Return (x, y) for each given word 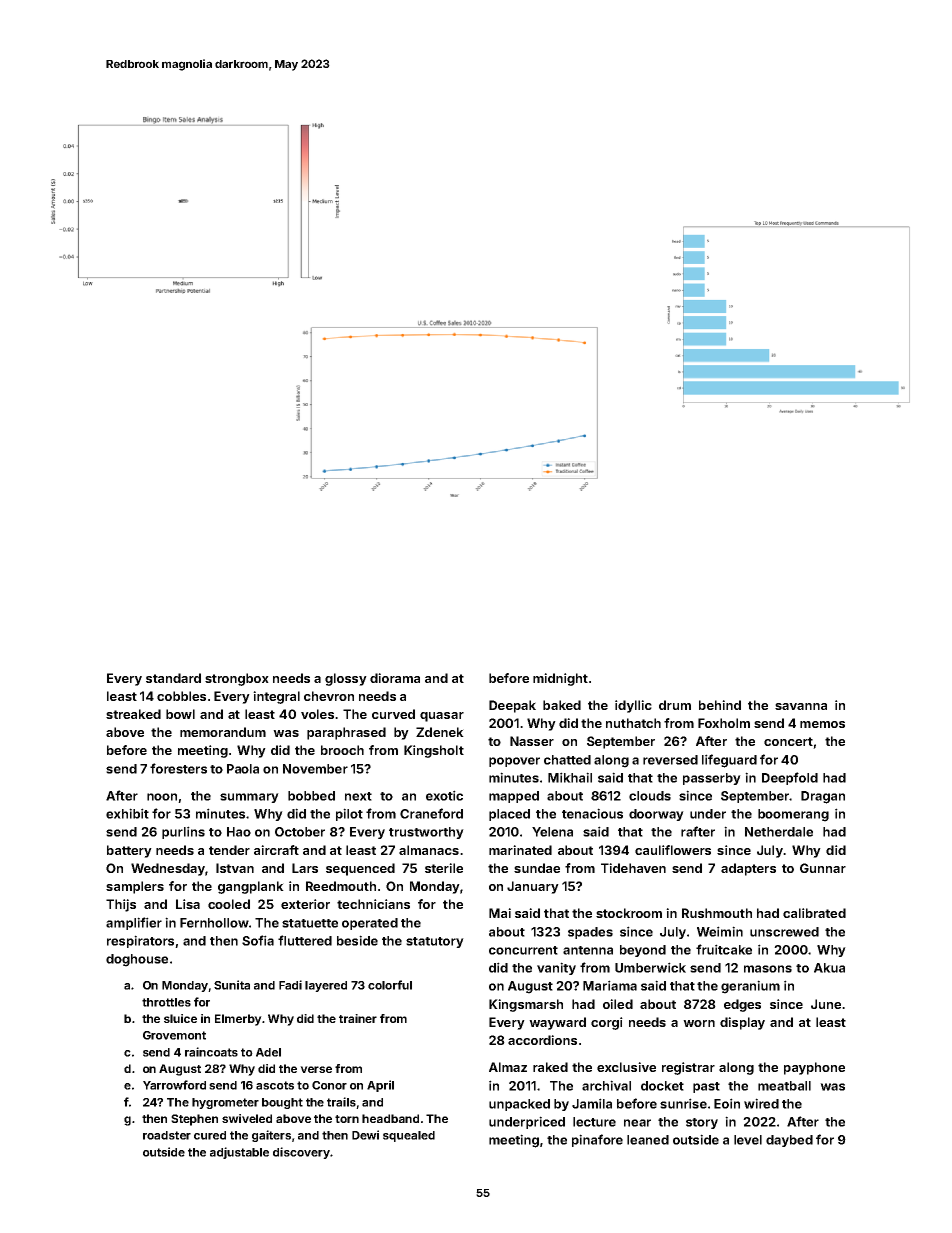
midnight (560, 679)
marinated (520, 850)
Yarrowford (174, 1085)
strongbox (237, 679)
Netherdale (779, 832)
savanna (801, 706)
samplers (135, 887)
